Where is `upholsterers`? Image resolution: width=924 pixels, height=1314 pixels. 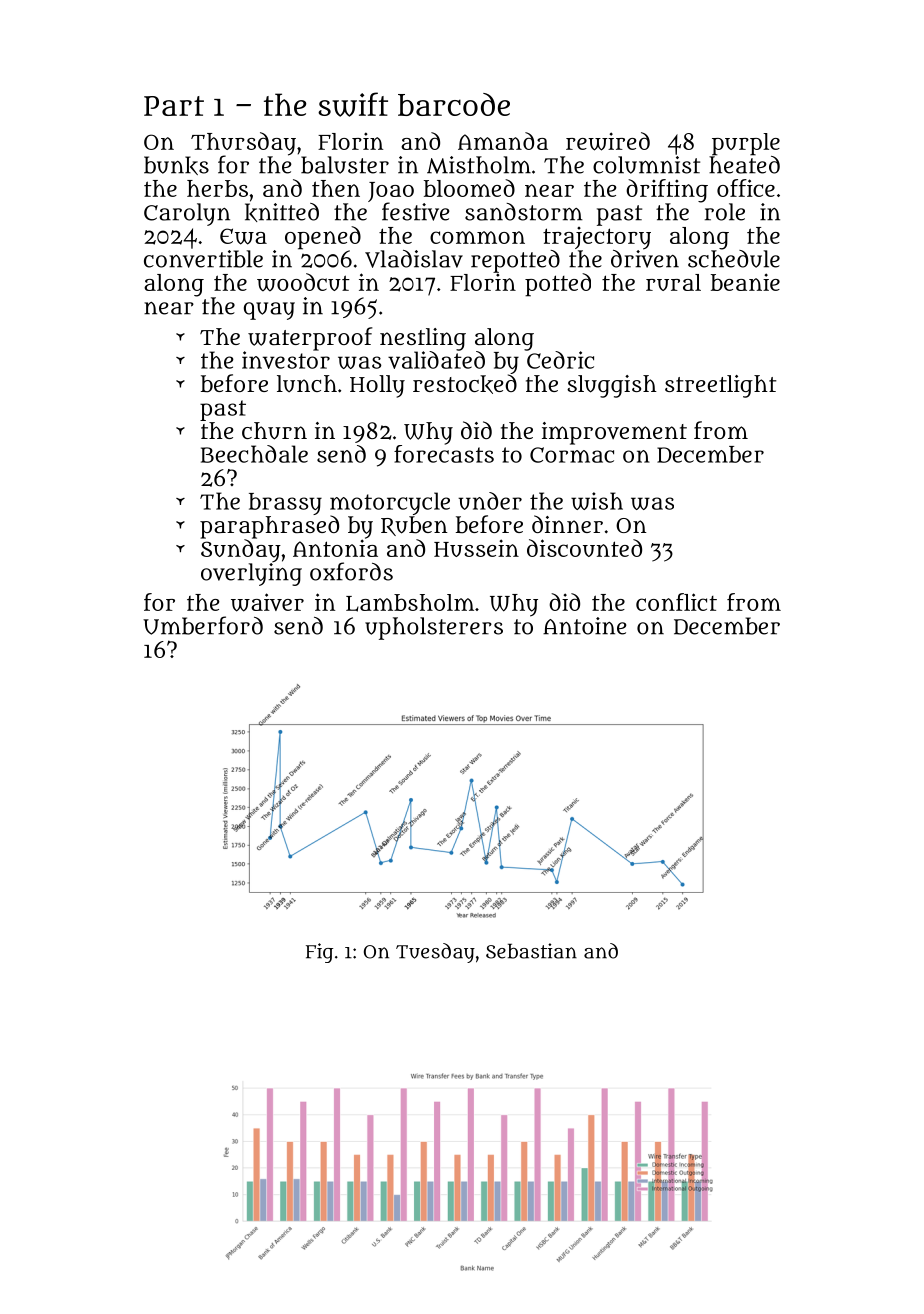 upholsterers is located at coordinates (434, 628).
